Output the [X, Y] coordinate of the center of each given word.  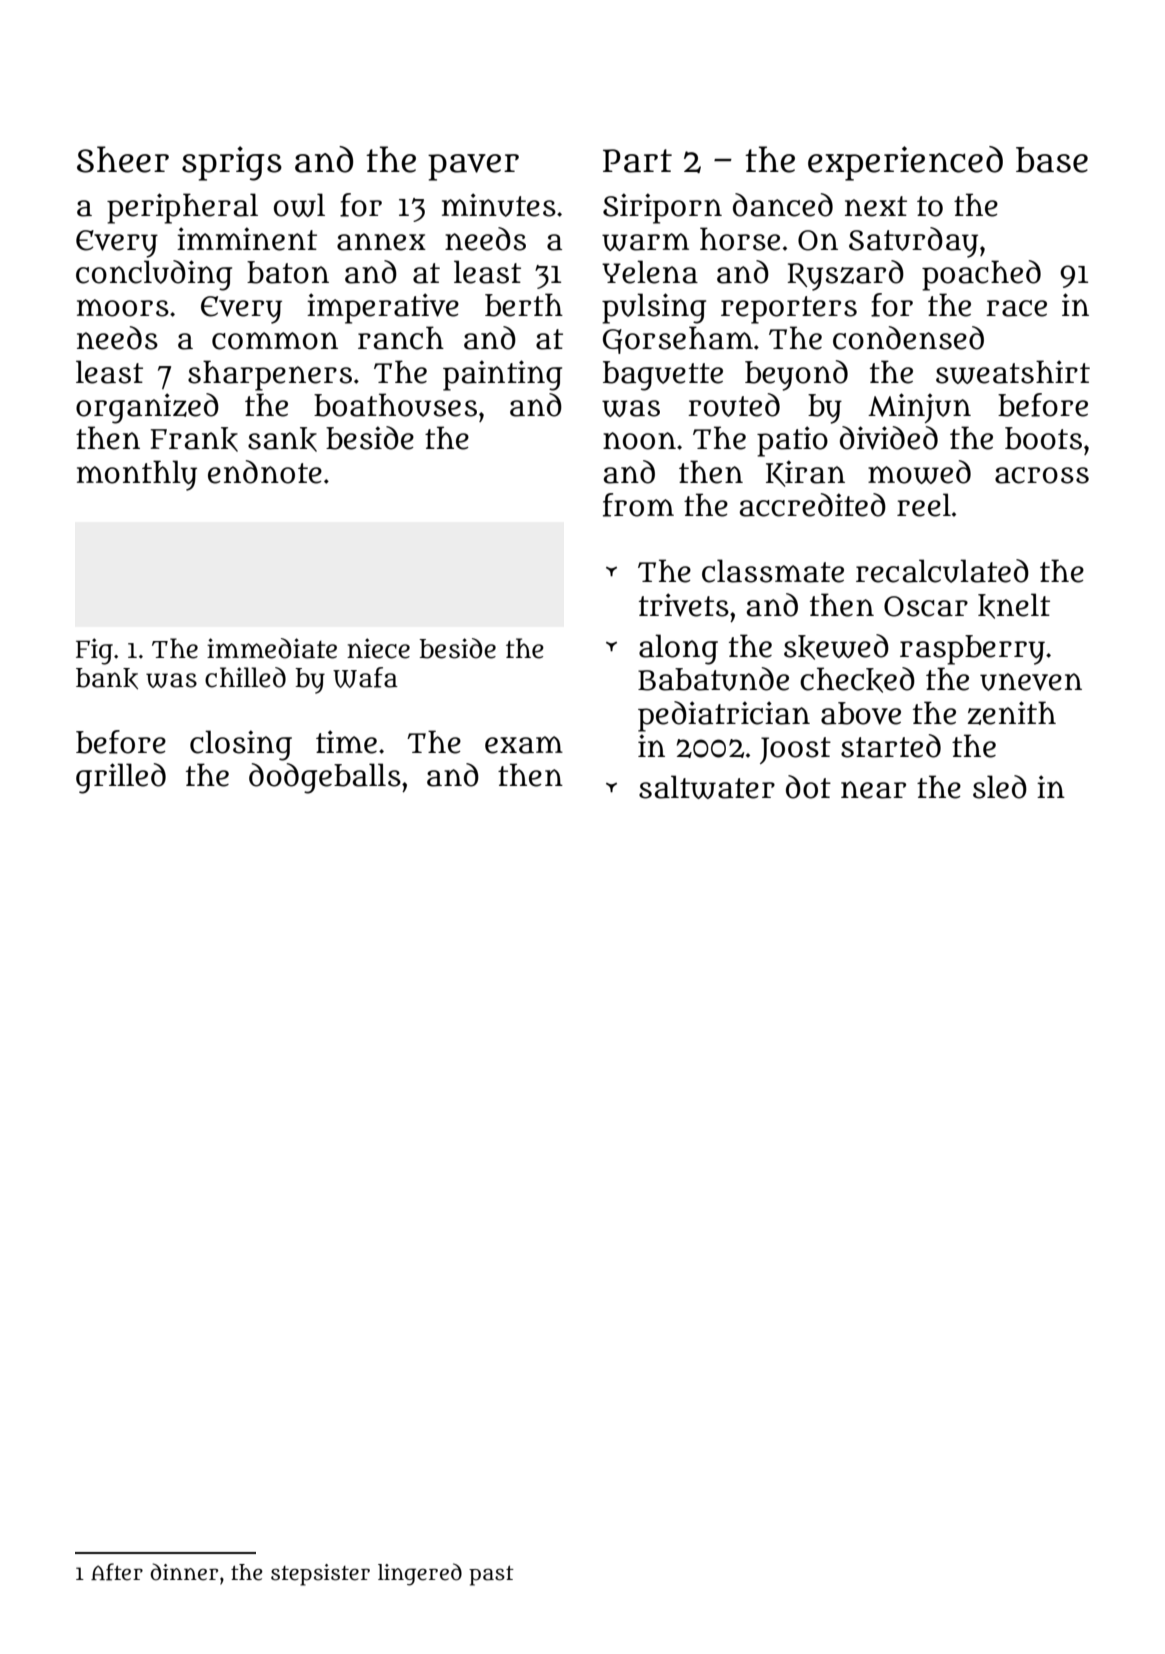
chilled [245, 677]
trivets [684, 605]
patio [792, 441]
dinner [184, 1572]
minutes [499, 205]
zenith [1012, 713]
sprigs [232, 163]
